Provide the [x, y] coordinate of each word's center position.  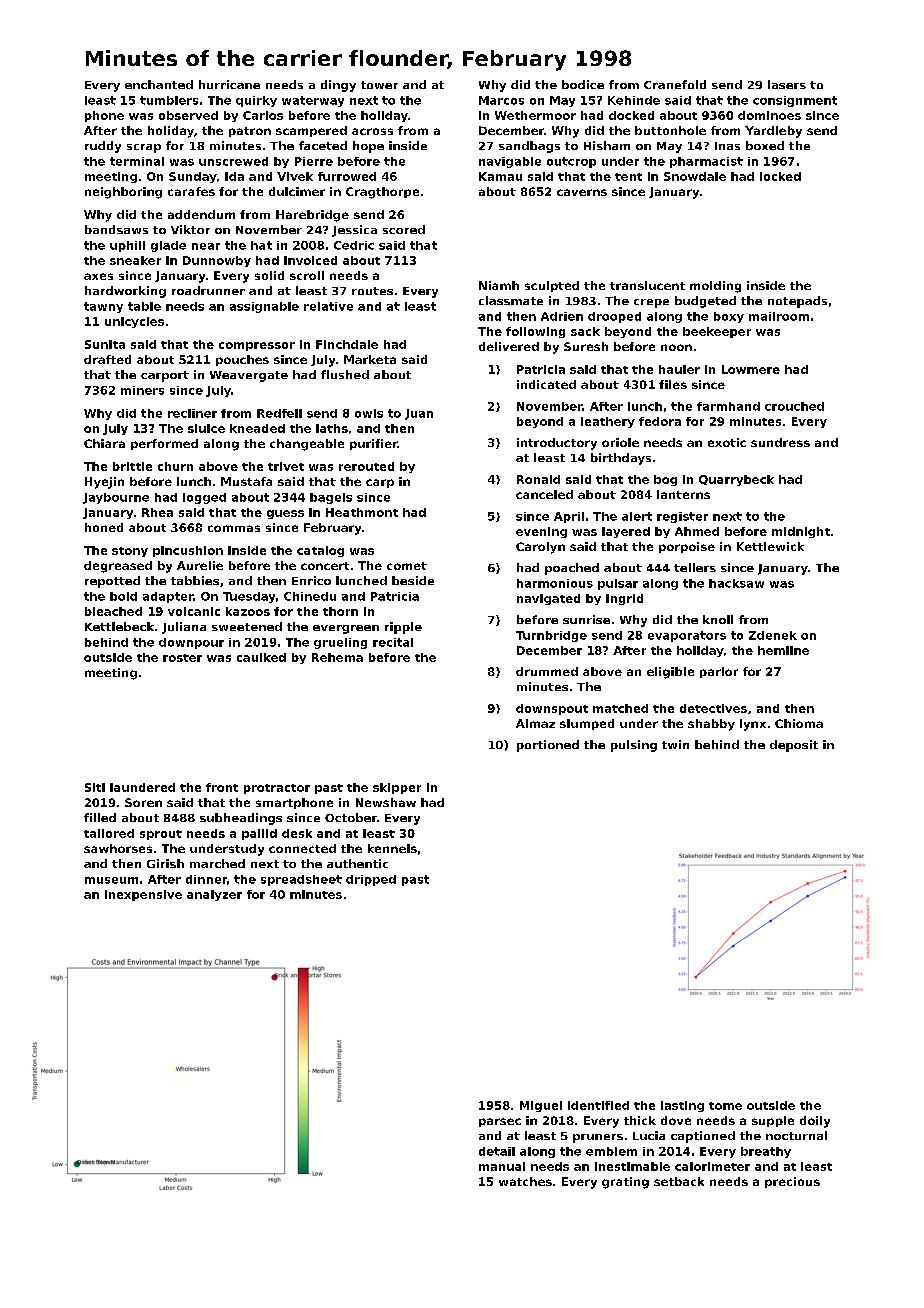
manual [502, 1166]
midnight [801, 532]
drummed [547, 671]
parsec [500, 1122]
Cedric [354, 245]
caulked [261, 657]
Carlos [263, 115]
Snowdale [695, 176]
